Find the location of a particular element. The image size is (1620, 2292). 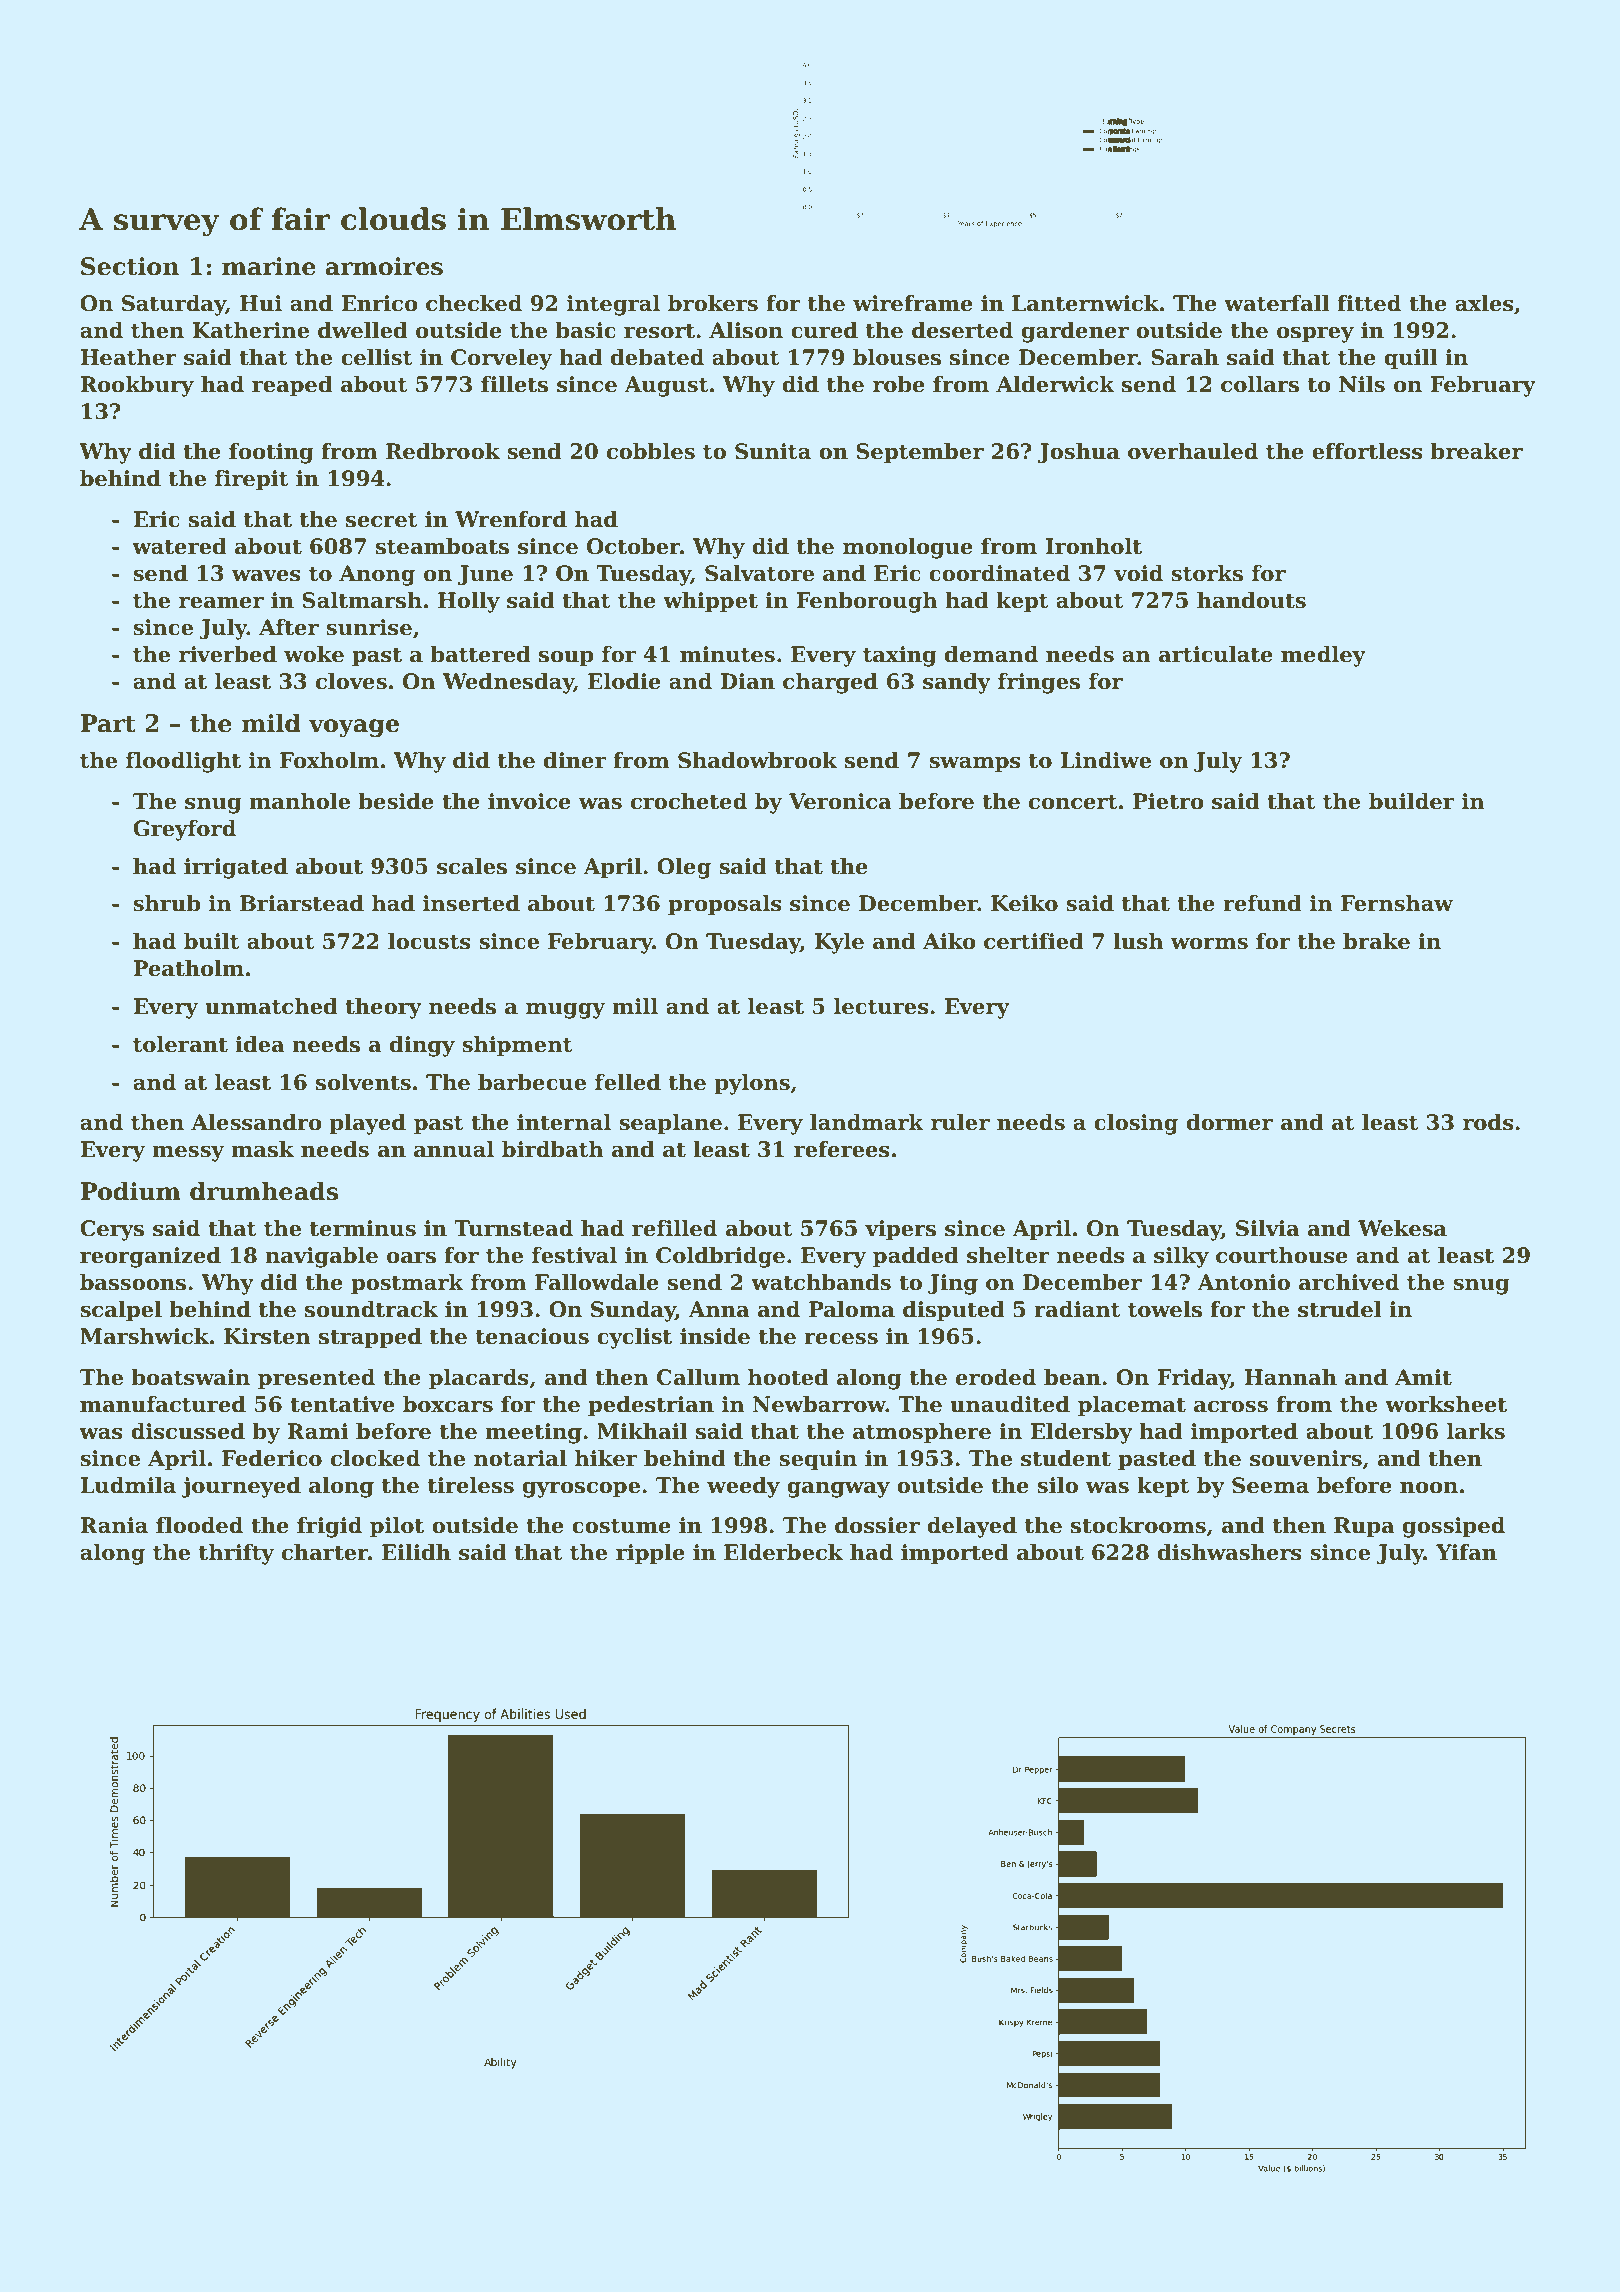

cobbles is located at coordinates (651, 451).
